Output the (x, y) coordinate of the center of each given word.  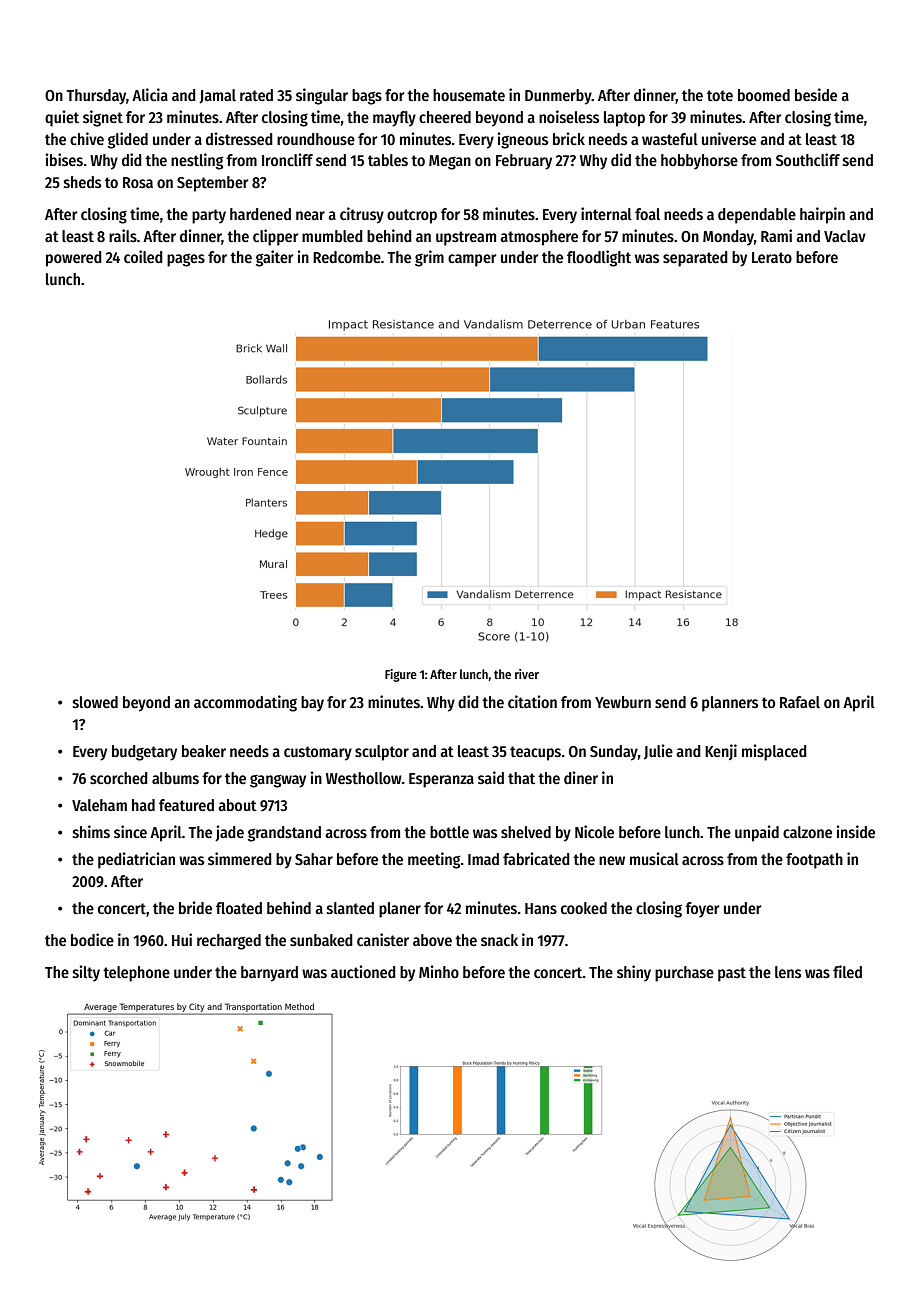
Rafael (800, 702)
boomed (764, 95)
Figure (401, 675)
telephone (136, 974)
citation (532, 701)
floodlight (599, 258)
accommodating (245, 703)
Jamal (217, 96)
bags (367, 97)
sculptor (382, 753)
